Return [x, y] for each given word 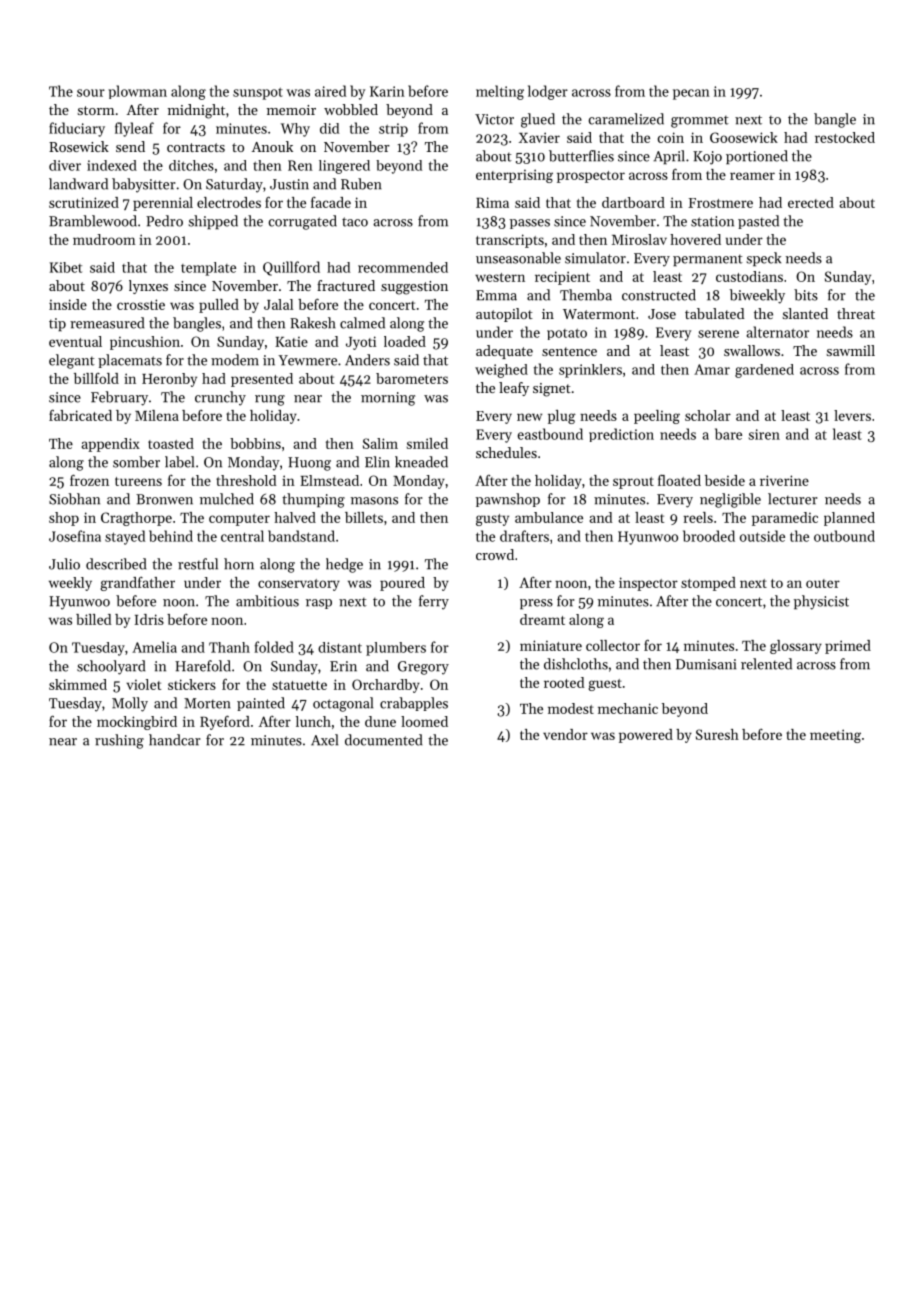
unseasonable [518, 258]
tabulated [715, 313]
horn [239, 564]
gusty [492, 520]
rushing [119, 741]
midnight [196, 111]
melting [500, 92]
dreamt [542, 619]
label [179, 462]
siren [764, 434]
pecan [691, 94]
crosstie [141, 304]
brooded [709, 536]
